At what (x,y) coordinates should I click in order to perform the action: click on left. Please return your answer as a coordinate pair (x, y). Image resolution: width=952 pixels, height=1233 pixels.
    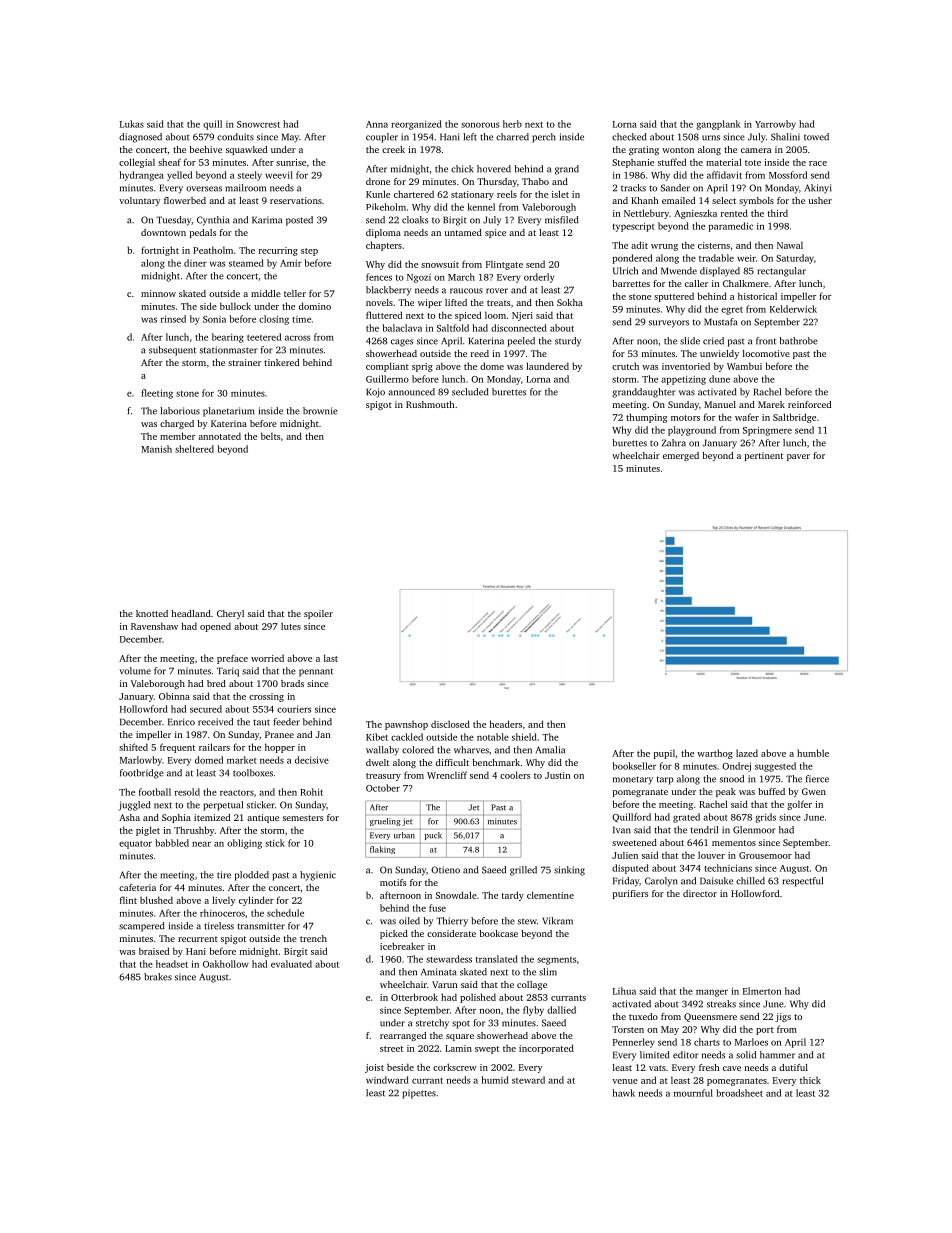
    Looking at the image, I should click on (470, 137).
